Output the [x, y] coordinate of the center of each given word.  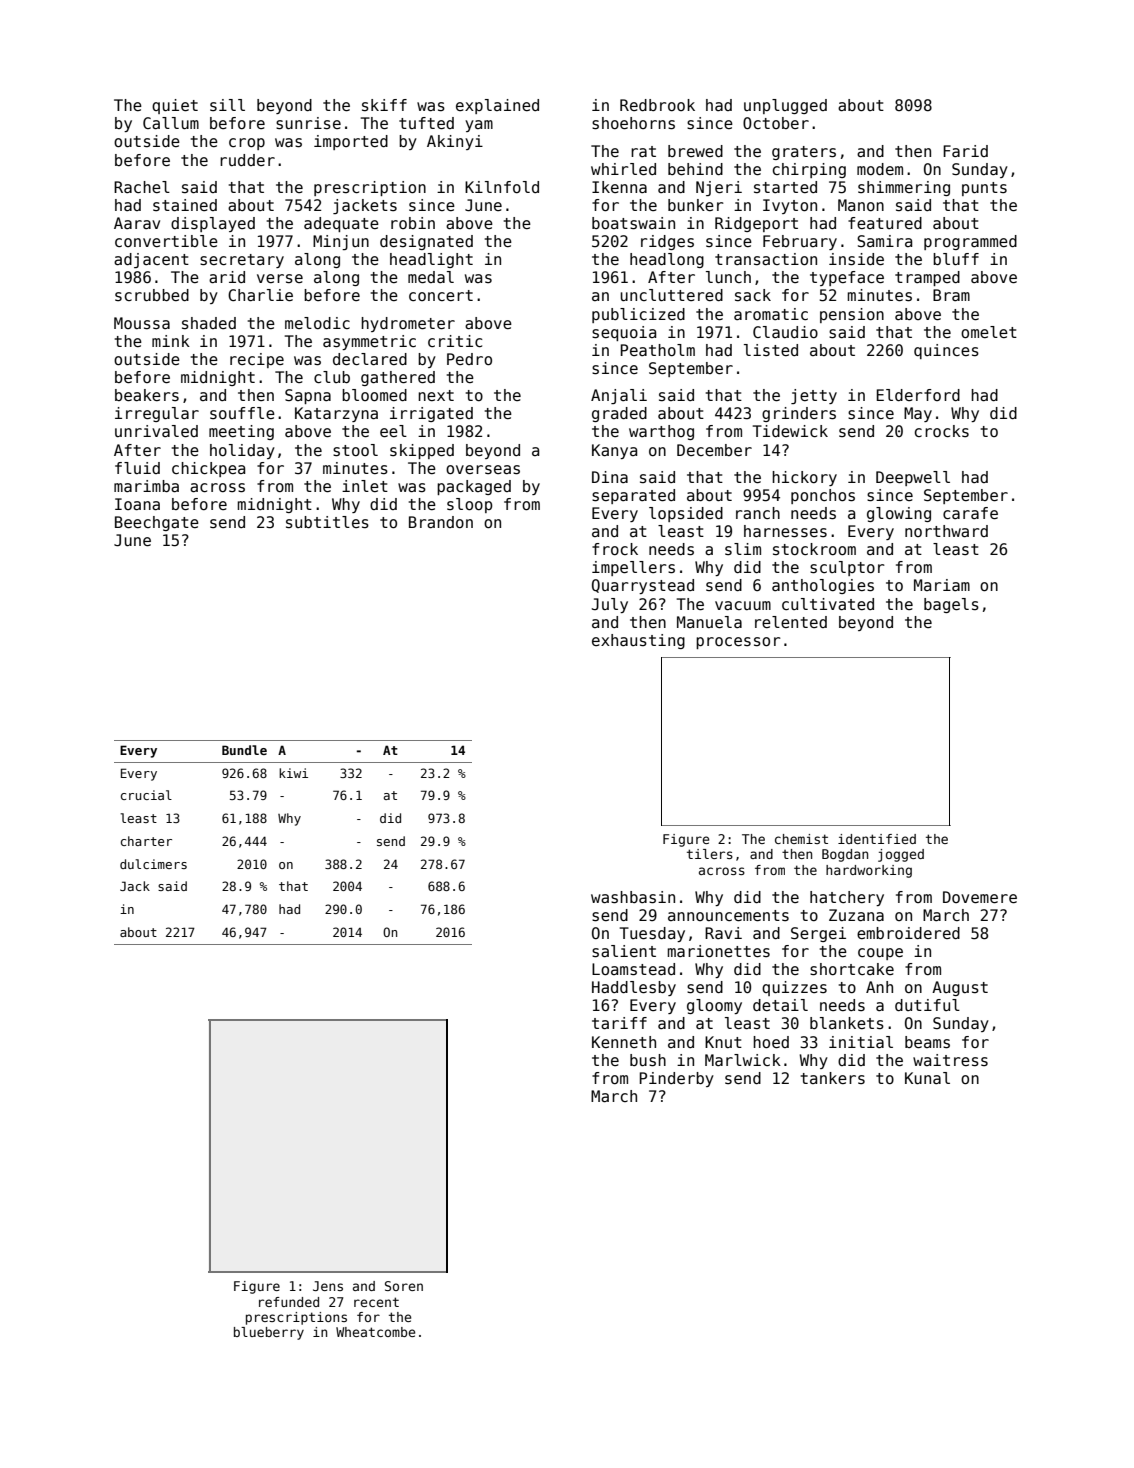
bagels [951, 605]
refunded [289, 1302]
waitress [950, 1060]
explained [497, 106]
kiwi [293, 773]
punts [984, 189]
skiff [384, 105]
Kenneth [624, 1042]
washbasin [633, 897]
